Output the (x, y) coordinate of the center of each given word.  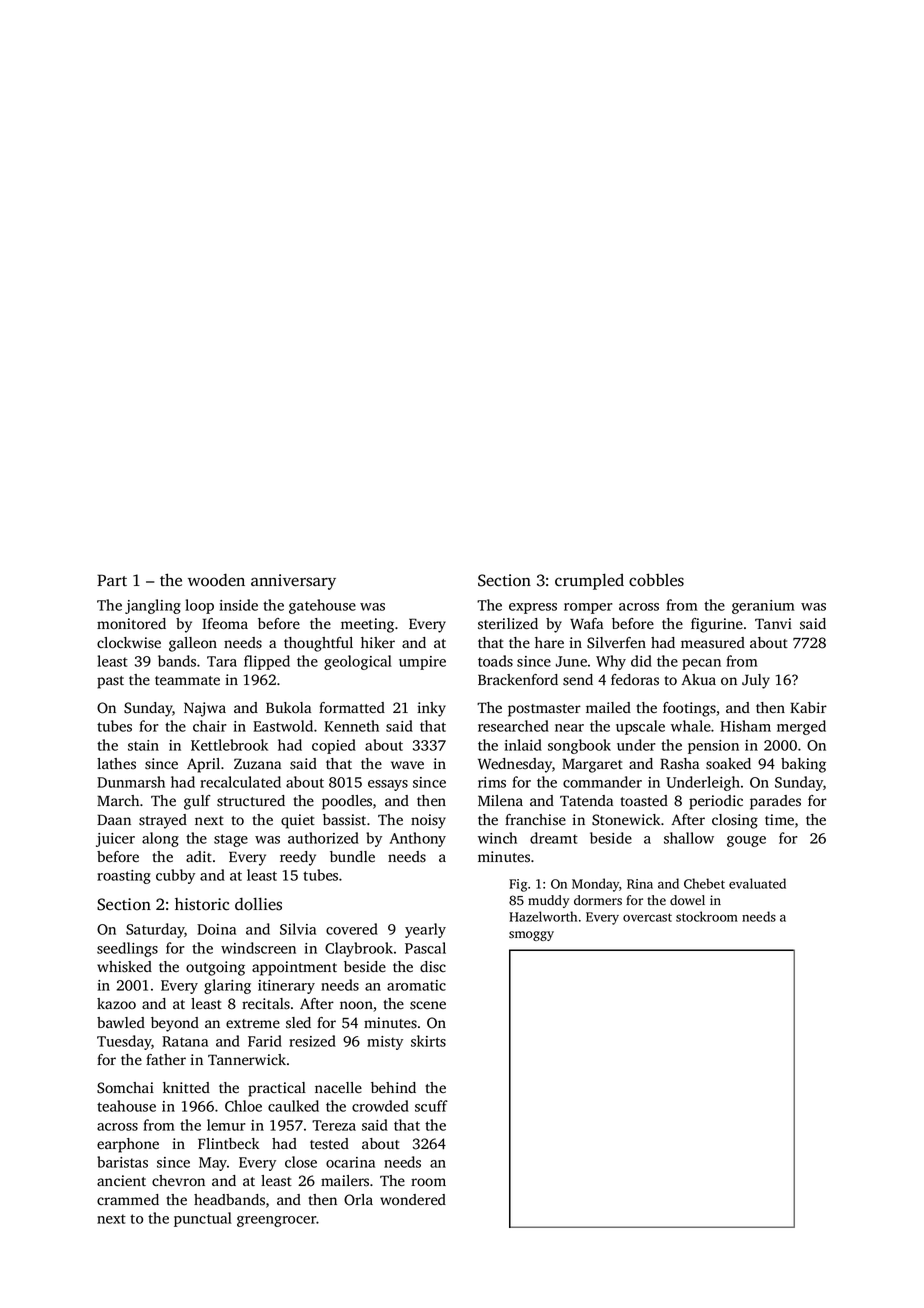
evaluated (757, 883)
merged (801, 727)
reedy (298, 858)
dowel (687, 900)
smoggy (531, 936)
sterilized (508, 624)
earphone (128, 1145)
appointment (294, 968)
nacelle (338, 1087)
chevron (178, 1180)
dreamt (554, 838)
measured (713, 643)
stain (143, 745)
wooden (216, 580)
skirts (428, 1041)
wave (407, 765)
